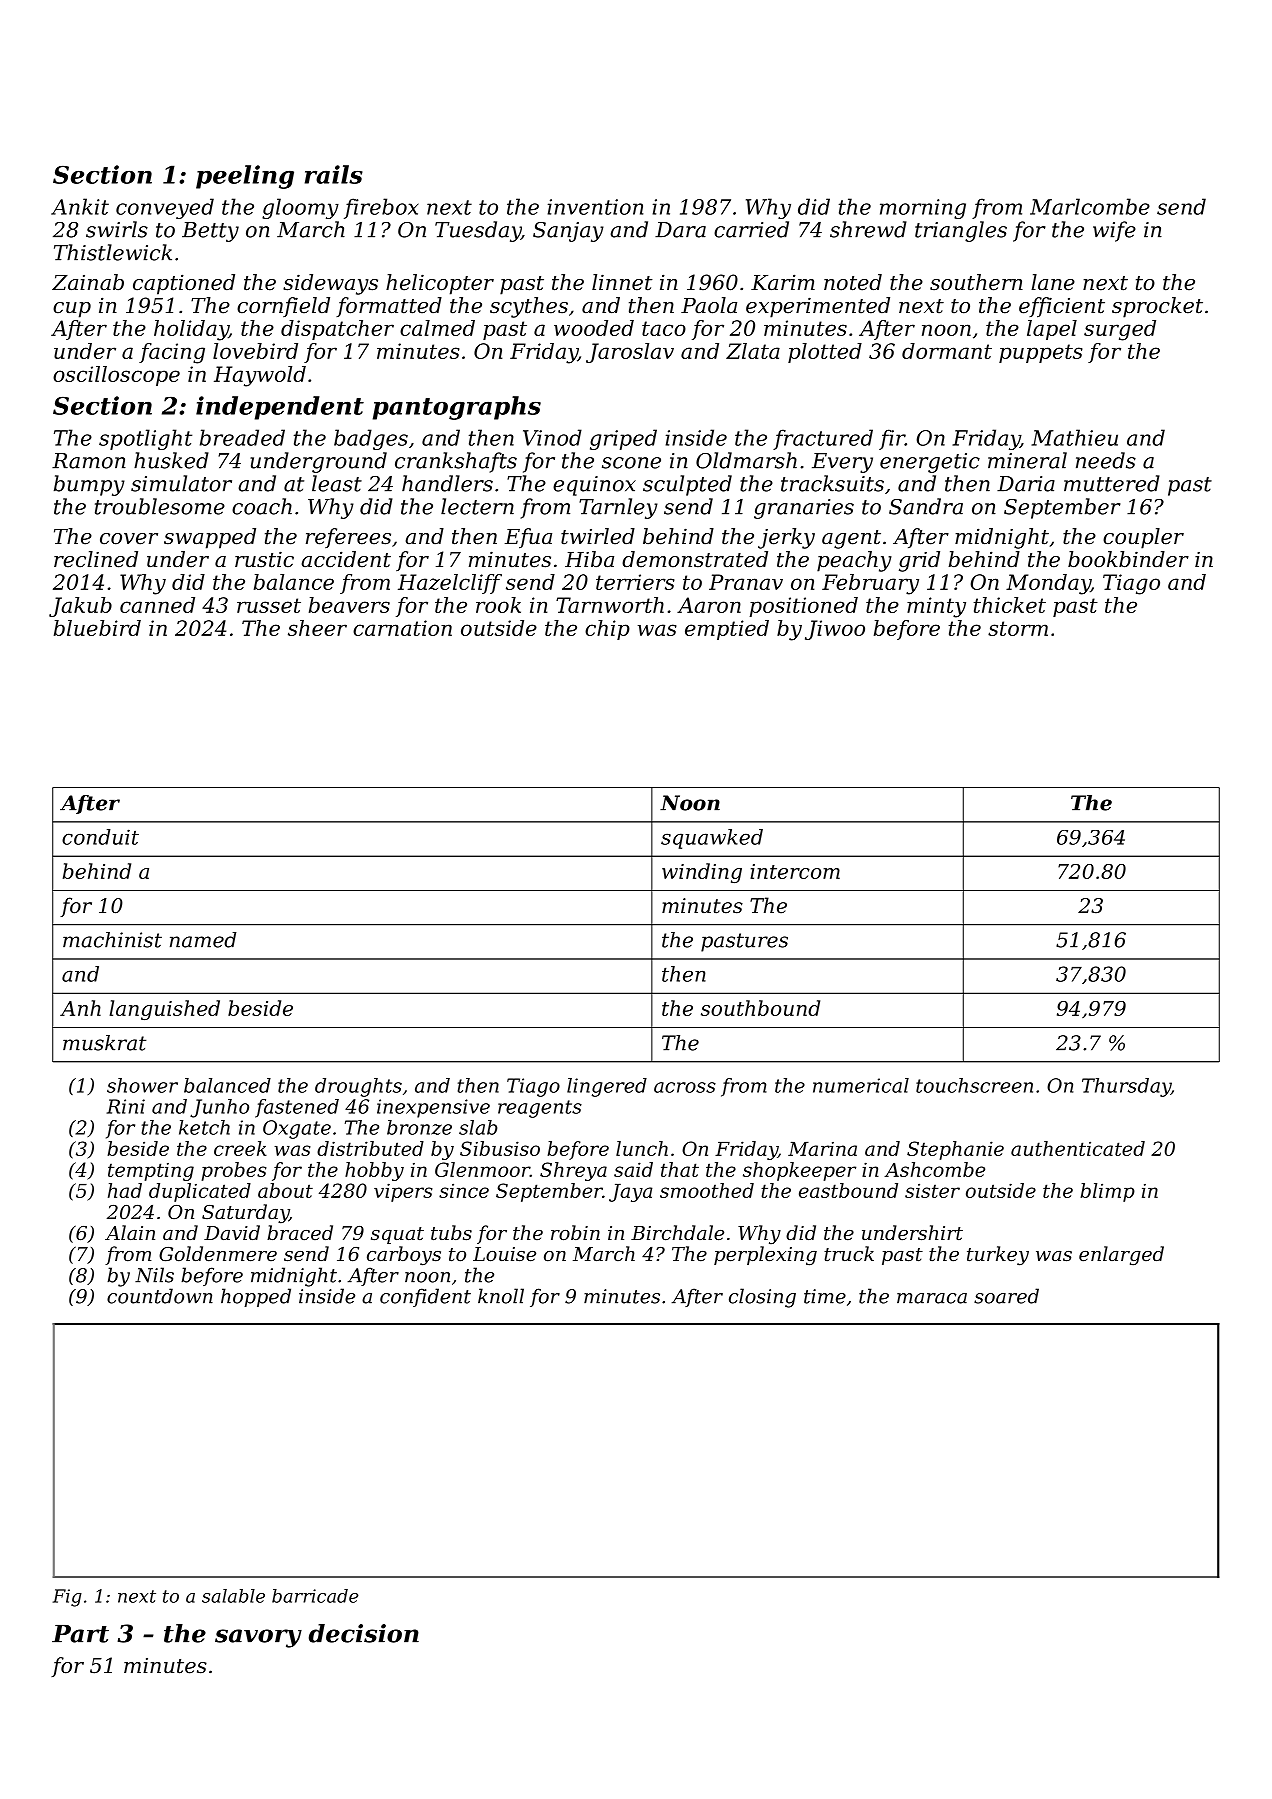 The image size is (1272, 1799). I want to click on intercom, so click(795, 871).
